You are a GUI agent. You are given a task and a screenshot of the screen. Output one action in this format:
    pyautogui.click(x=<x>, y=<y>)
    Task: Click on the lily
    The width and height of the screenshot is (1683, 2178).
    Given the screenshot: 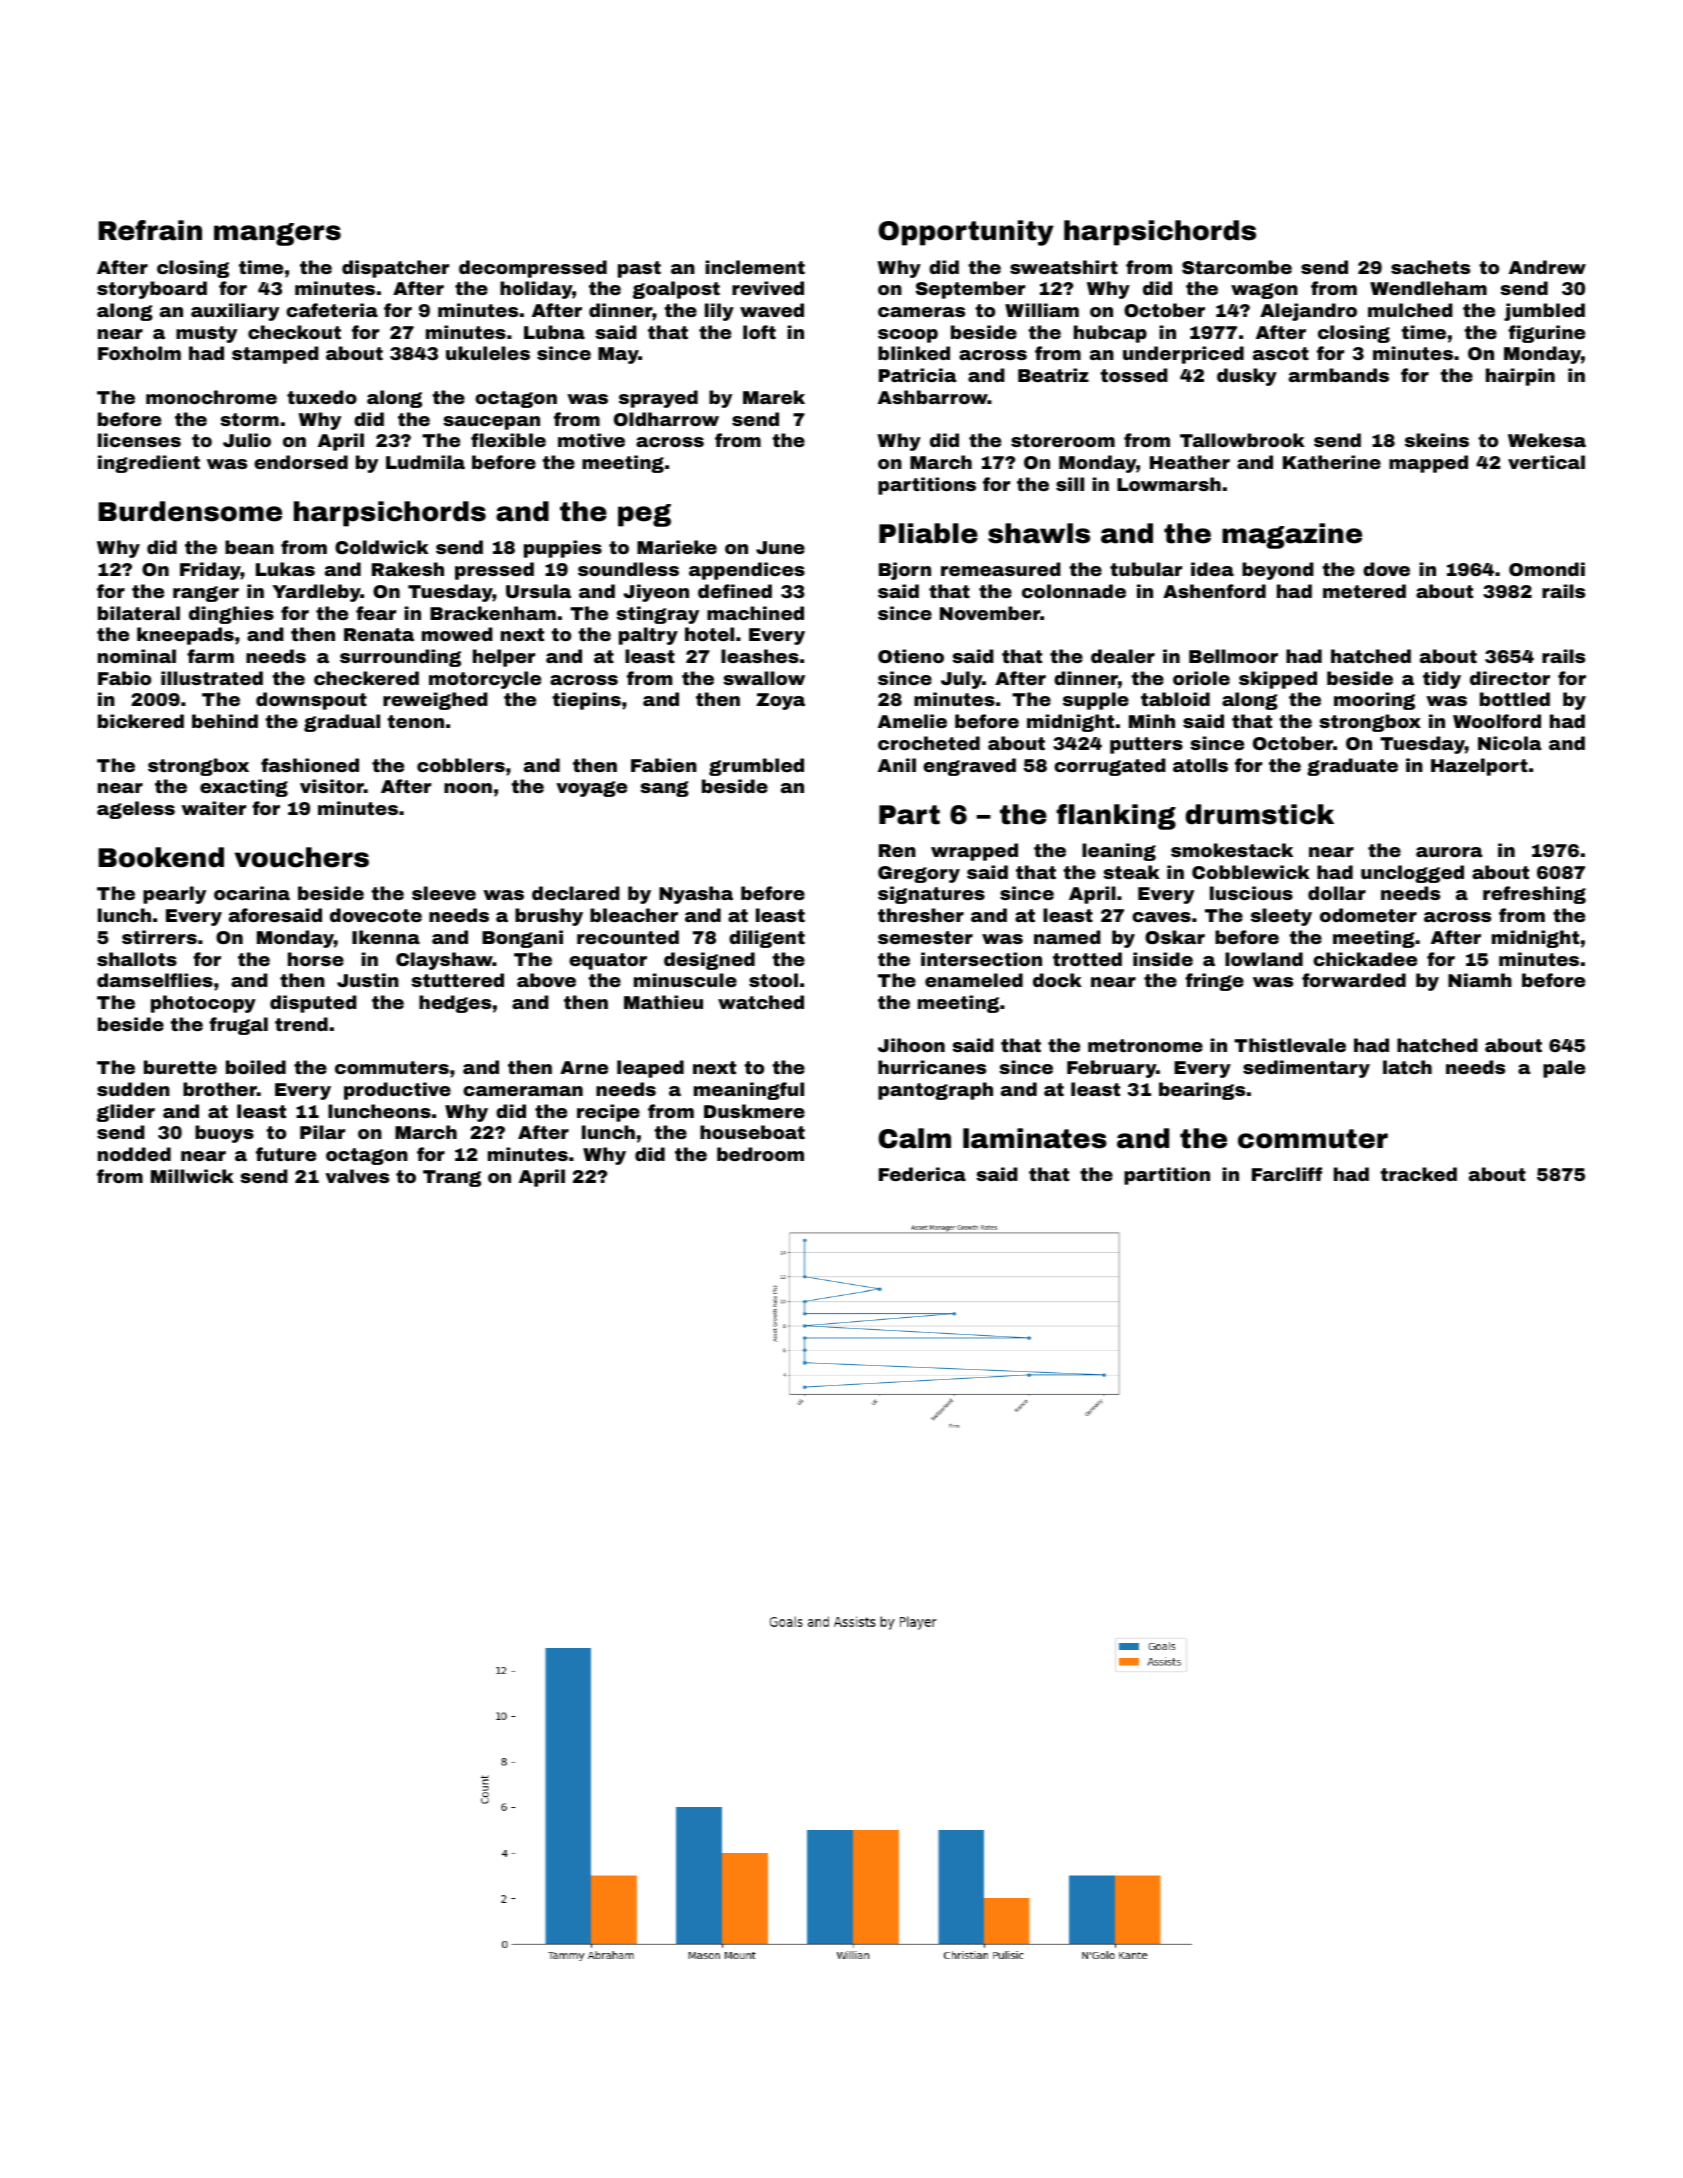 What is the action you would take?
    pyautogui.click(x=719, y=312)
